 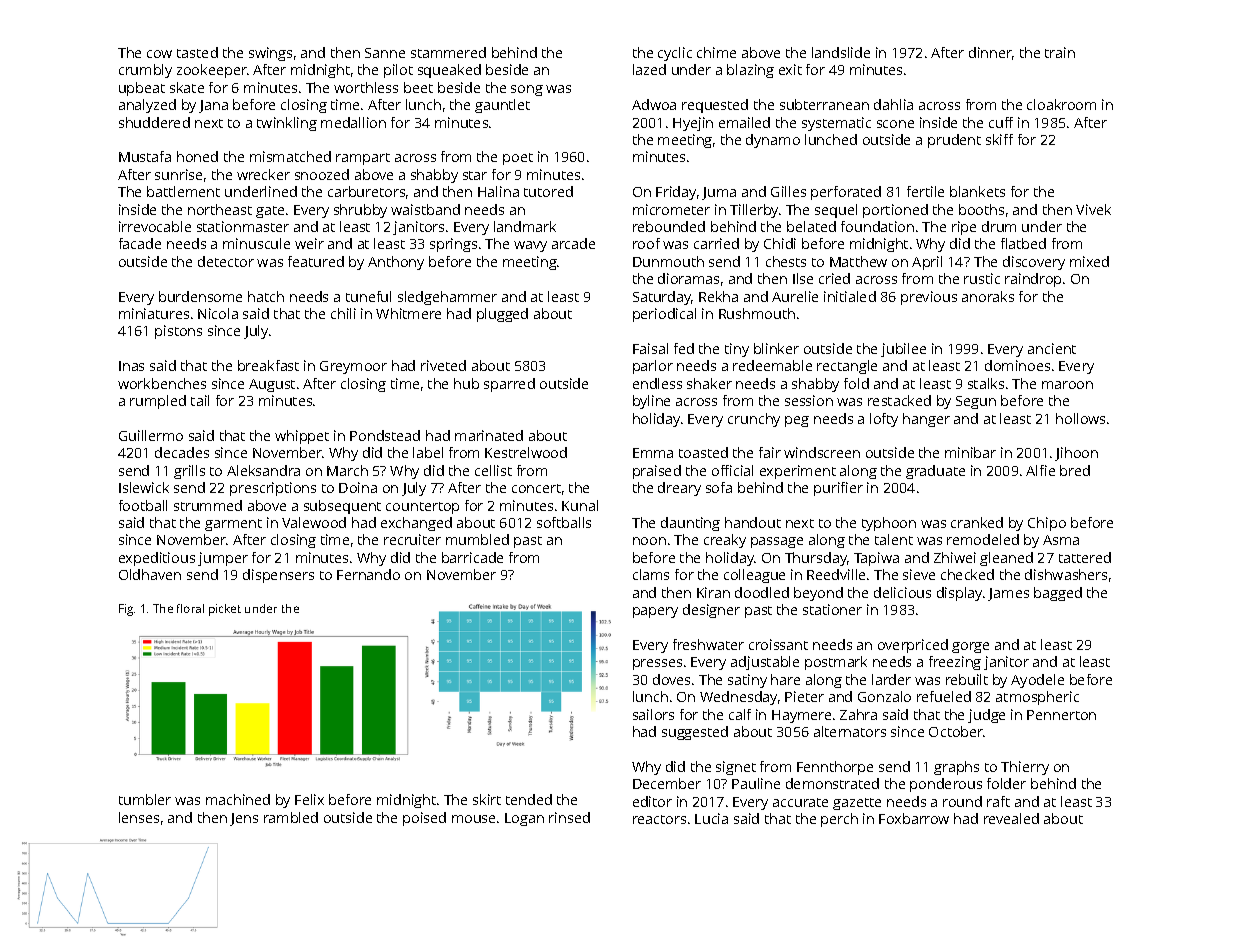 What do you see at coordinates (159, 54) in the screenshot?
I see `cow` at bounding box center [159, 54].
